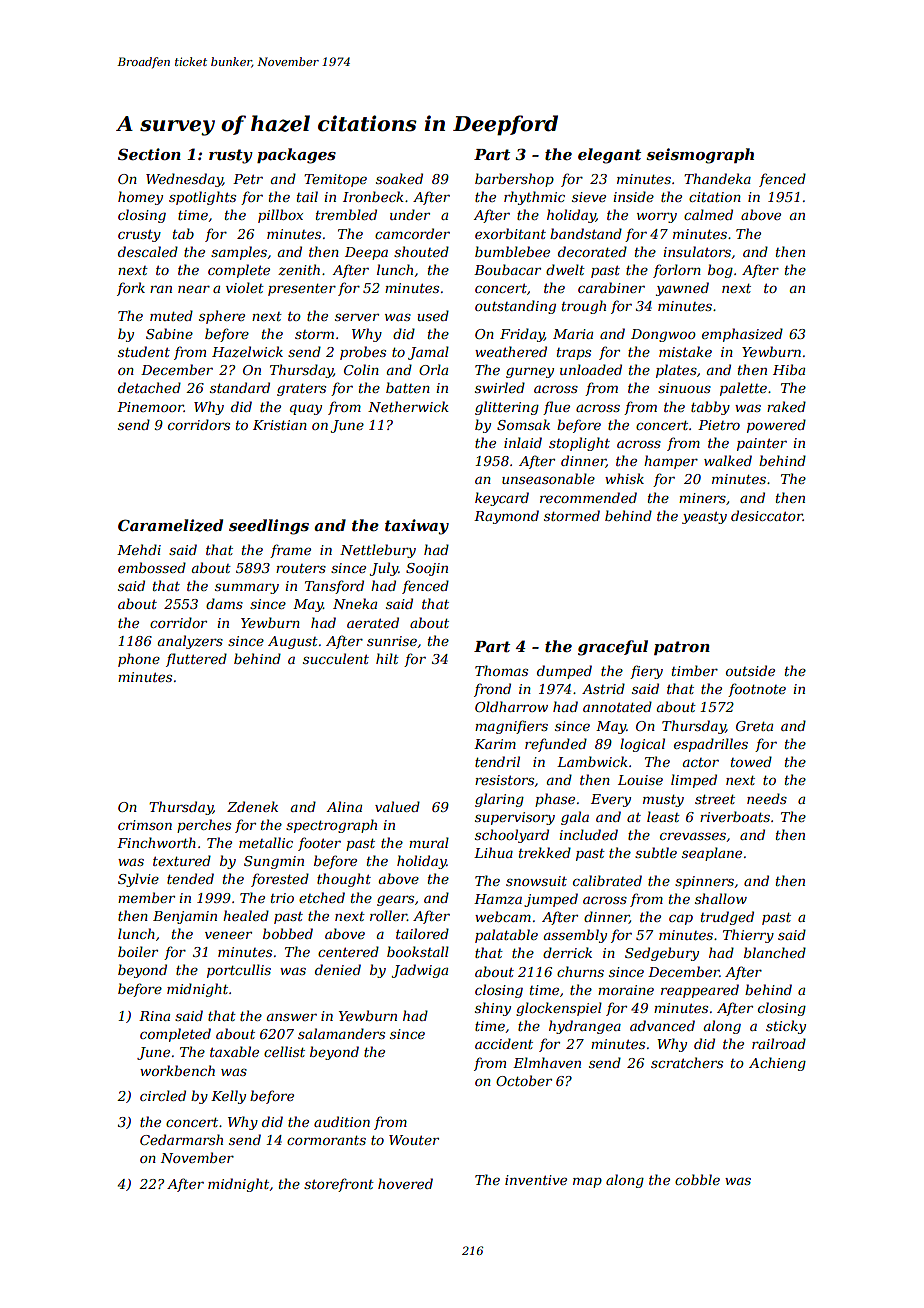 This image has width=924, height=1308. I want to click on soaked, so click(399, 178).
